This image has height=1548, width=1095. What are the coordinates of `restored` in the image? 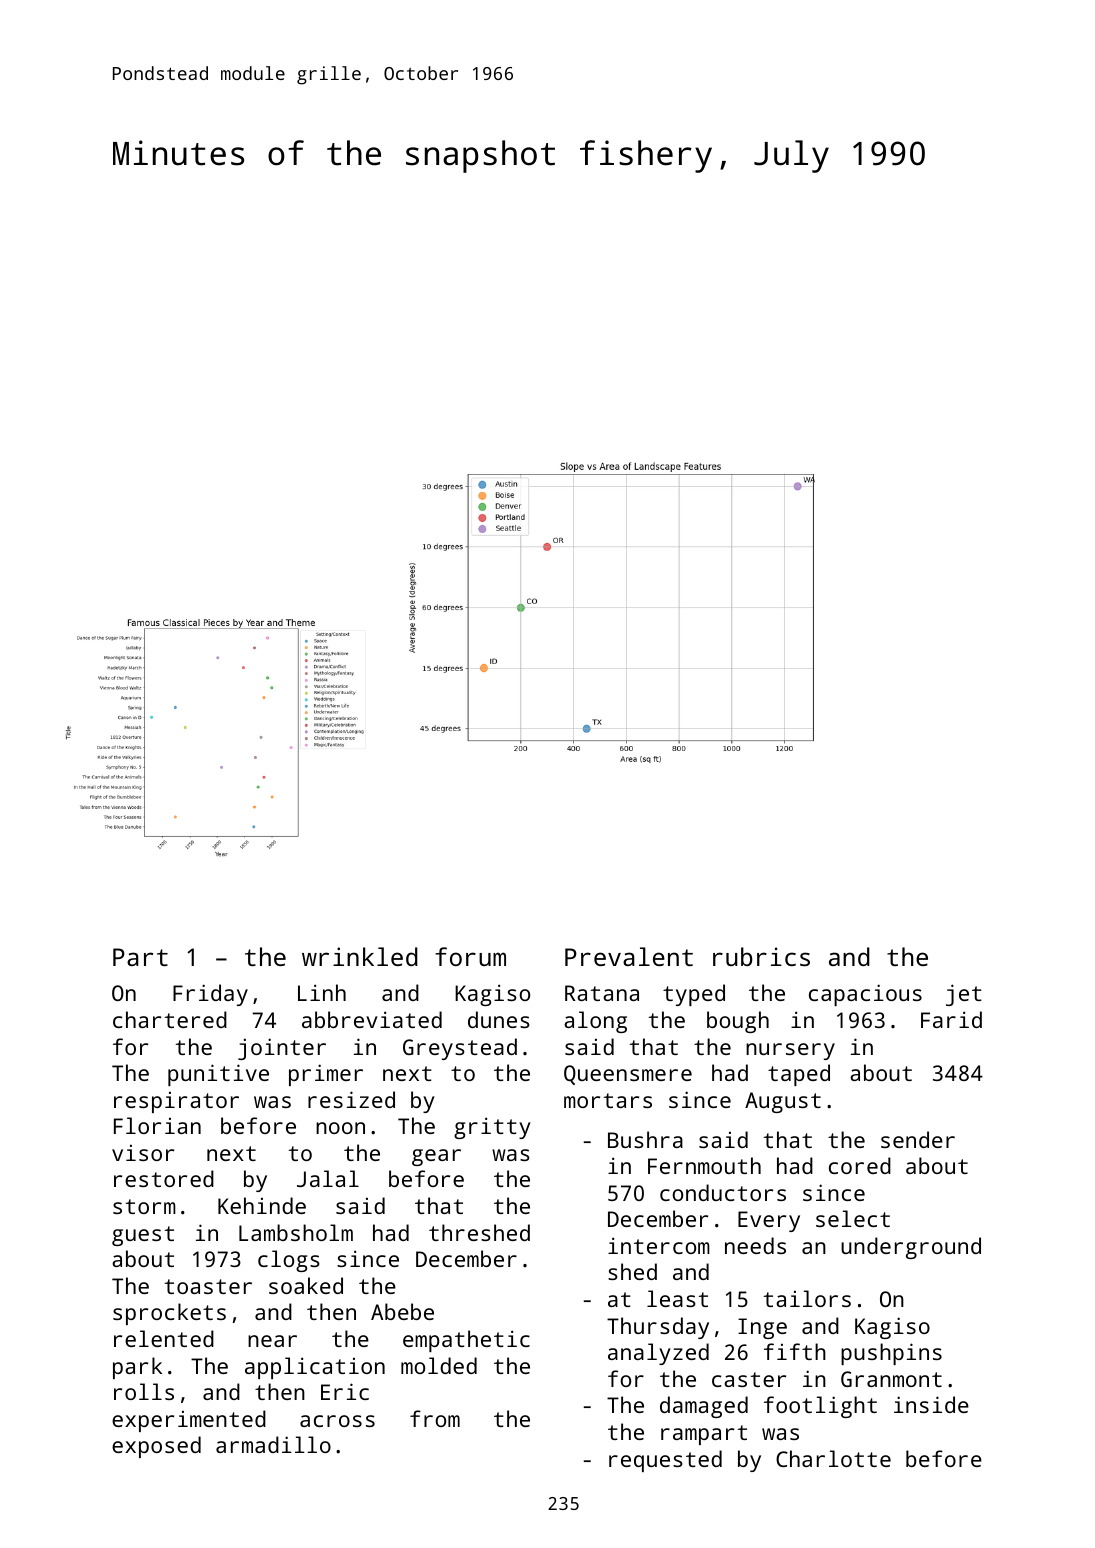 It's located at (164, 1178).
